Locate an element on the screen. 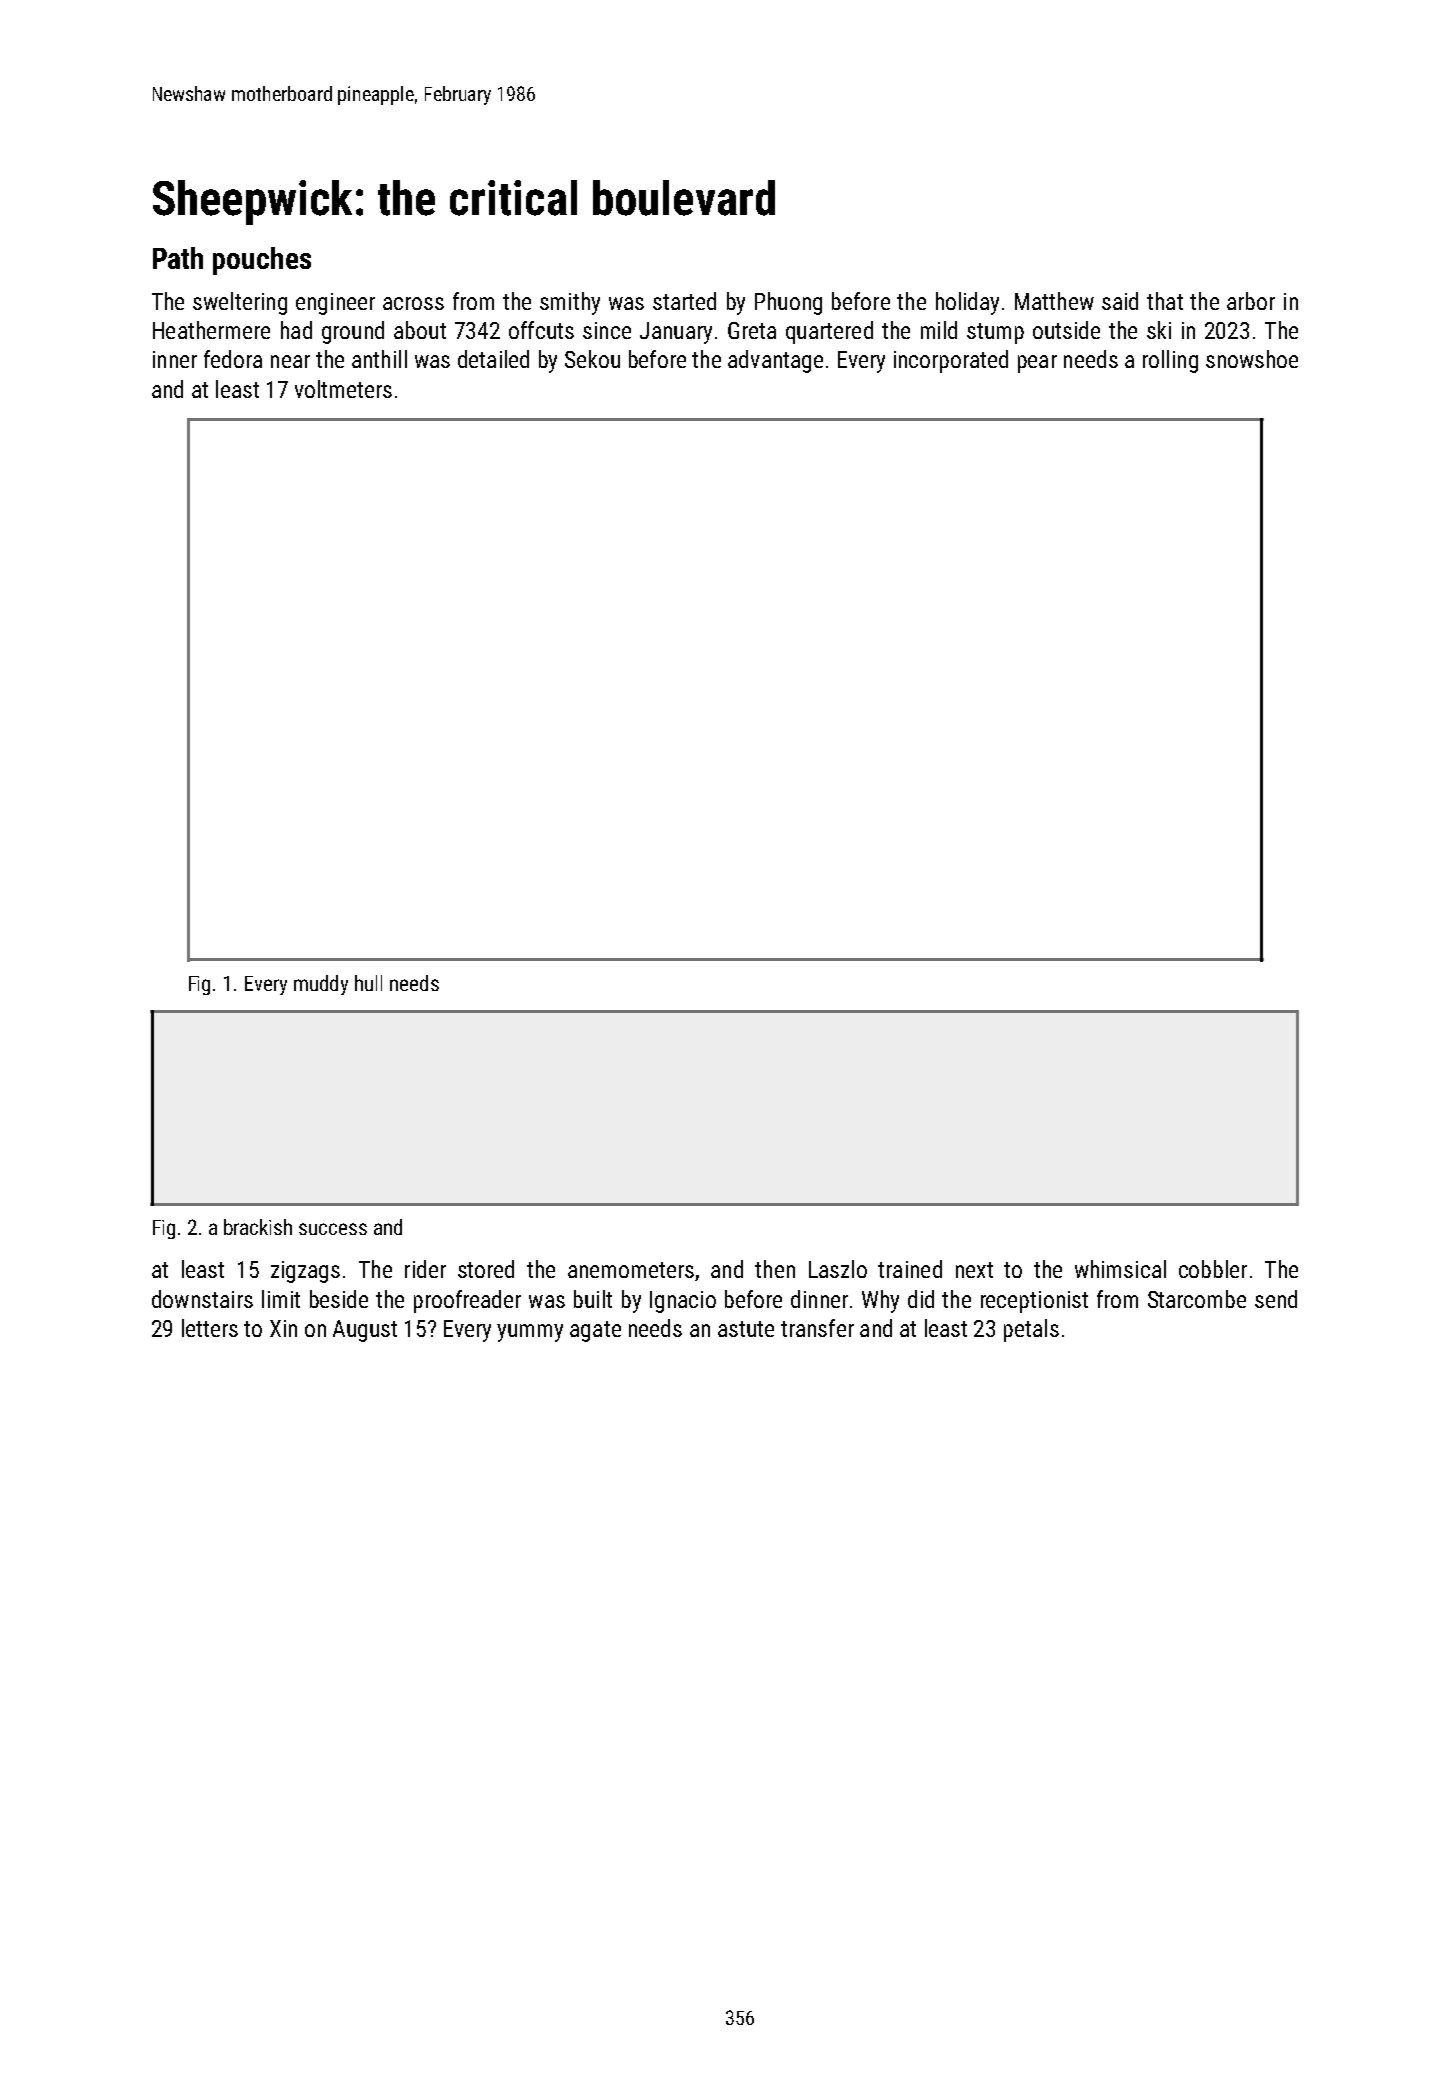 The height and width of the screenshot is (2100, 1450). muddy is located at coordinates (321, 985).
